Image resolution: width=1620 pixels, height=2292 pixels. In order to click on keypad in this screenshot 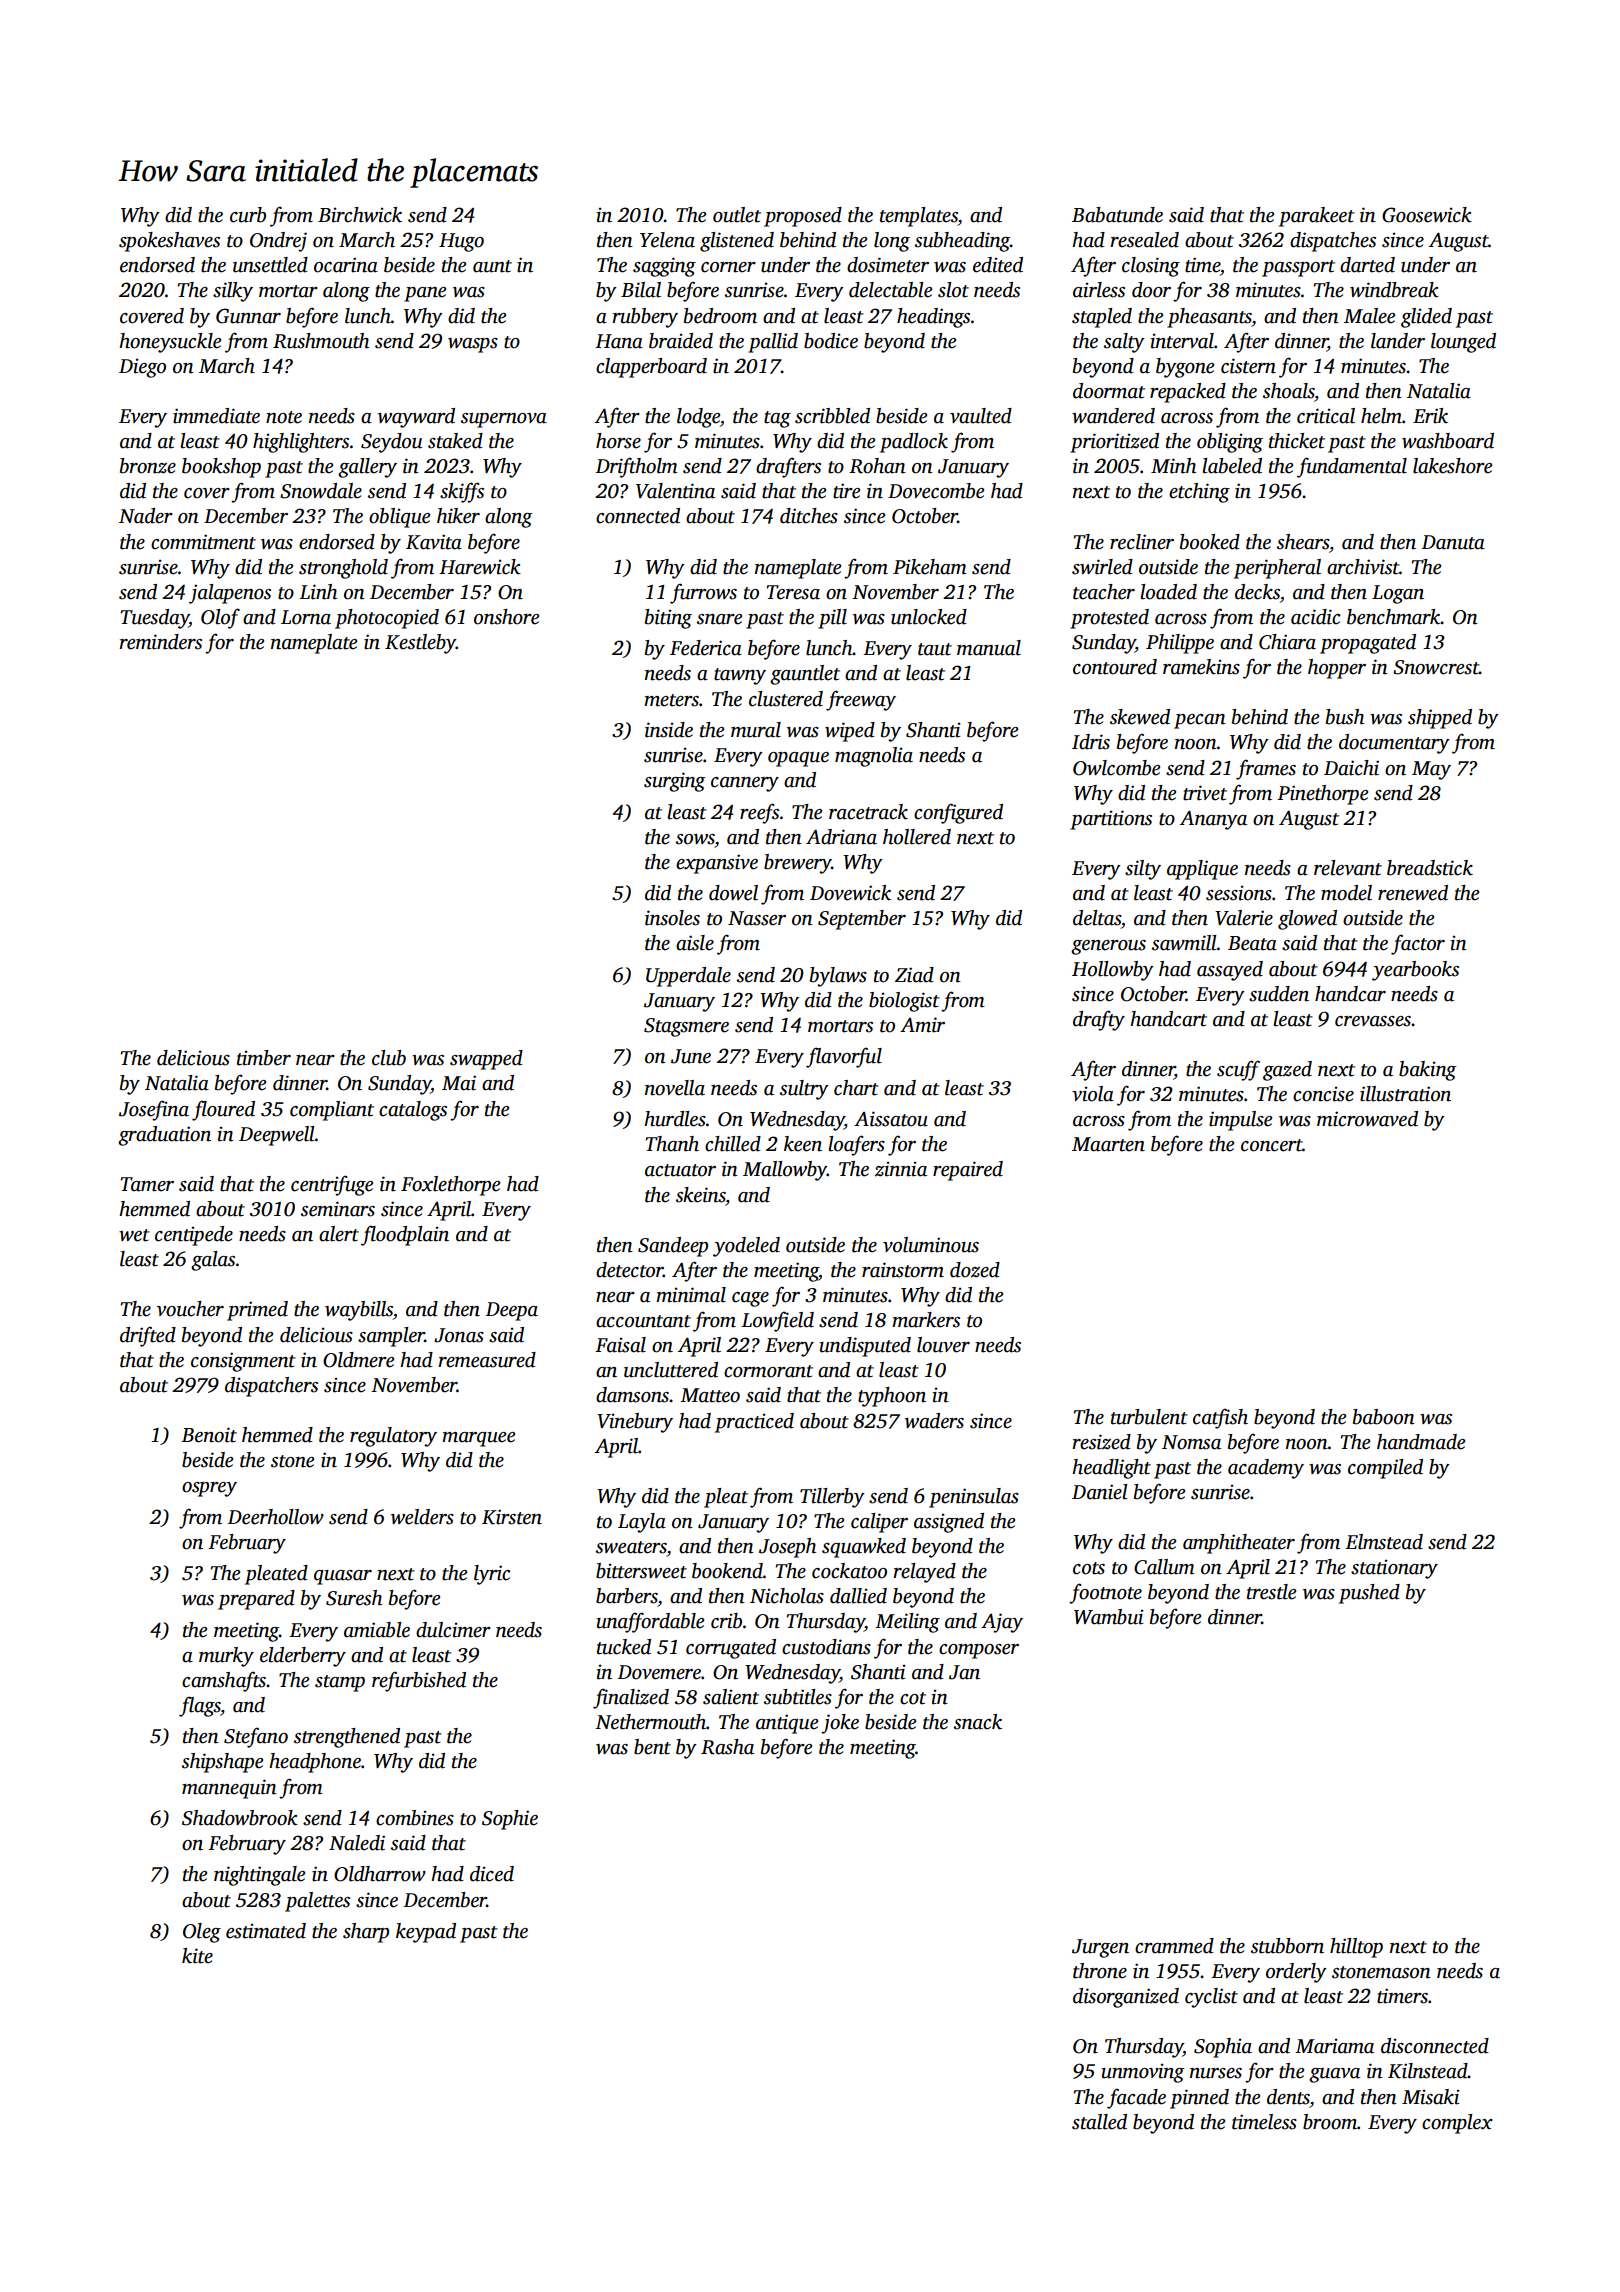, I will do `click(426, 1933)`.
